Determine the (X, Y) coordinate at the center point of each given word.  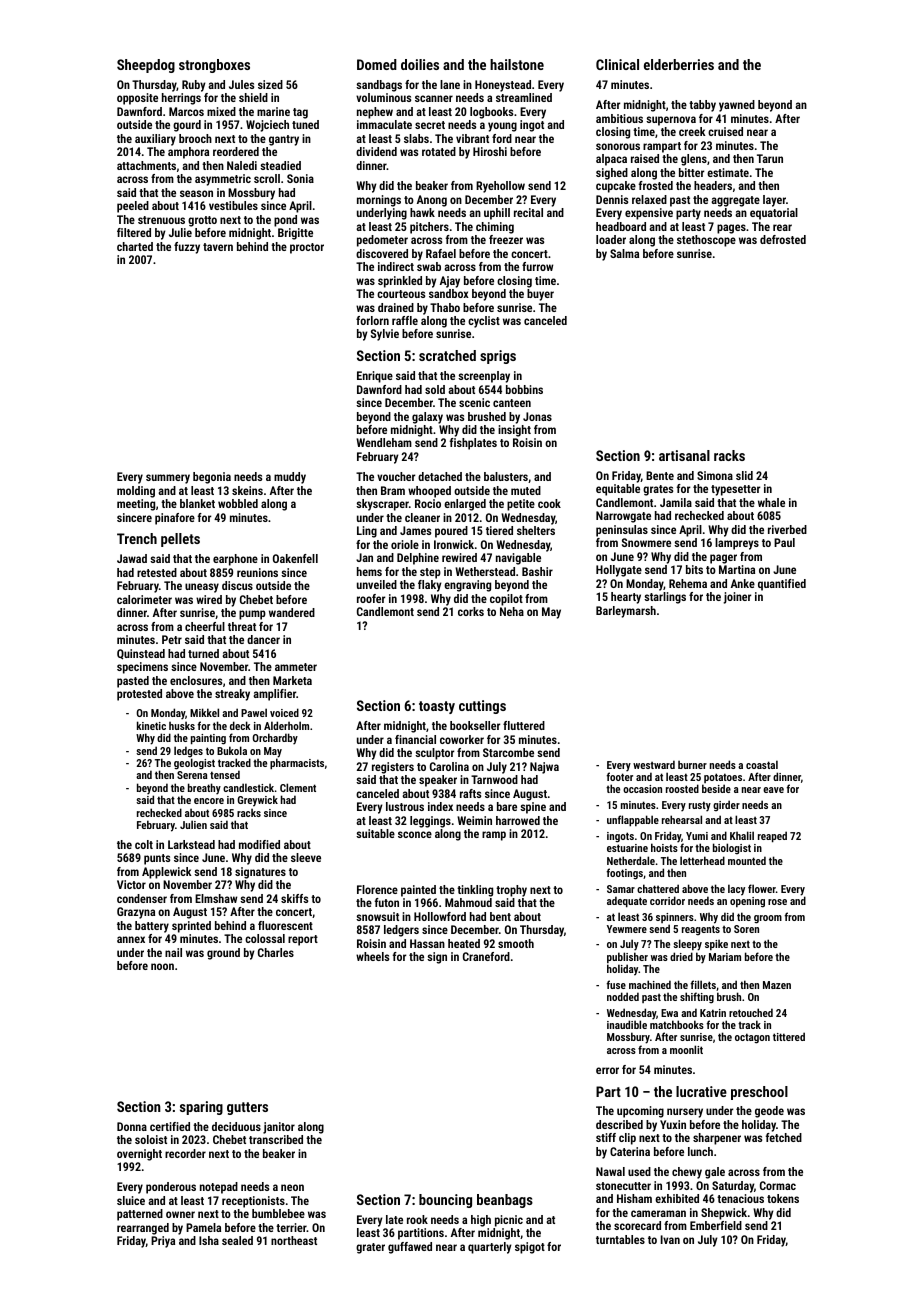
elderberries (679, 64)
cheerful (205, 626)
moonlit (686, 1049)
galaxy (427, 418)
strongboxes (214, 66)
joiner (737, 598)
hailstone (517, 64)
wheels (372, 956)
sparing (201, 1108)
